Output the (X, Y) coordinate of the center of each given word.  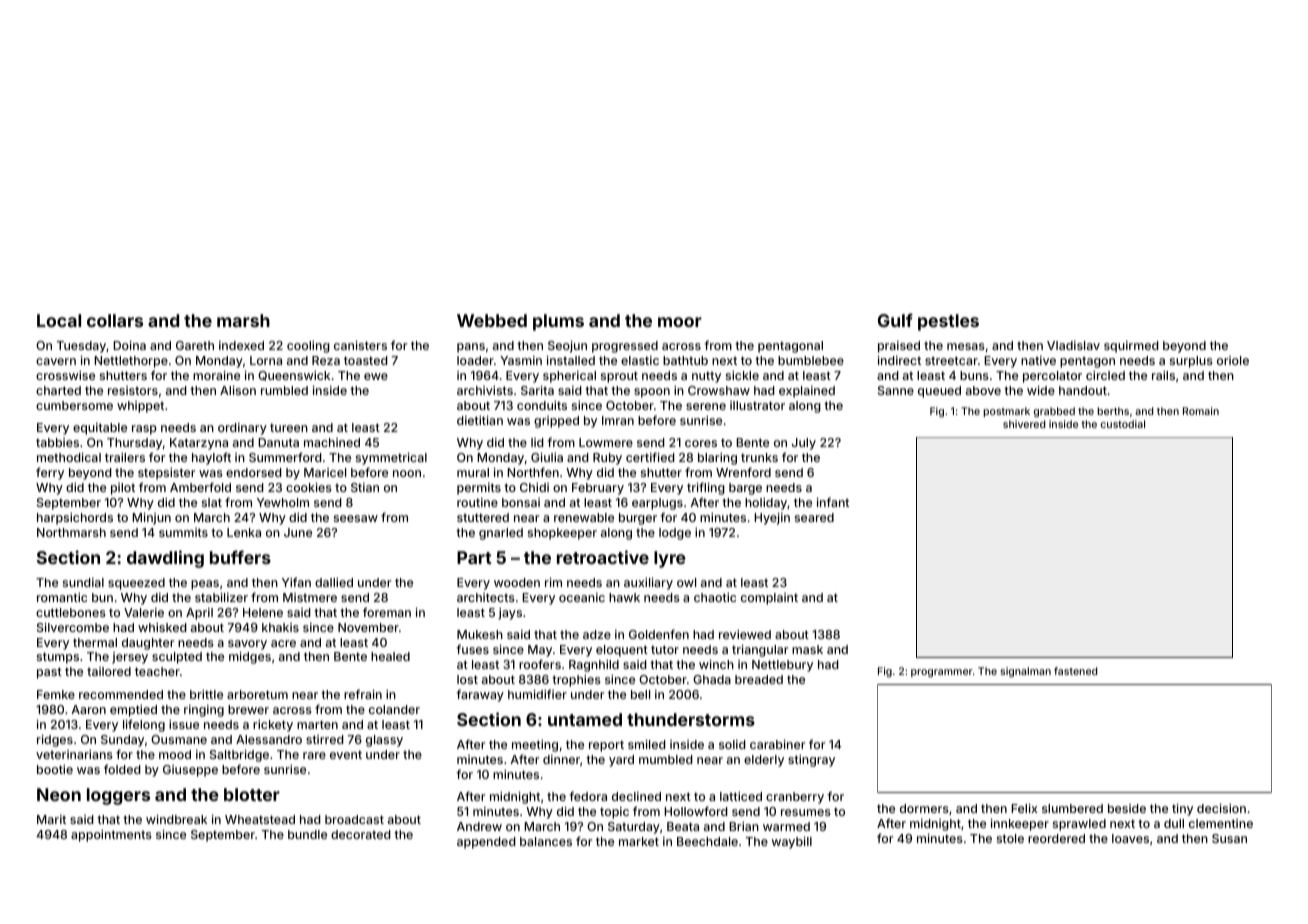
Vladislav (1073, 345)
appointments (111, 835)
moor (680, 322)
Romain (1201, 411)
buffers (240, 557)
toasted (366, 360)
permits (479, 489)
